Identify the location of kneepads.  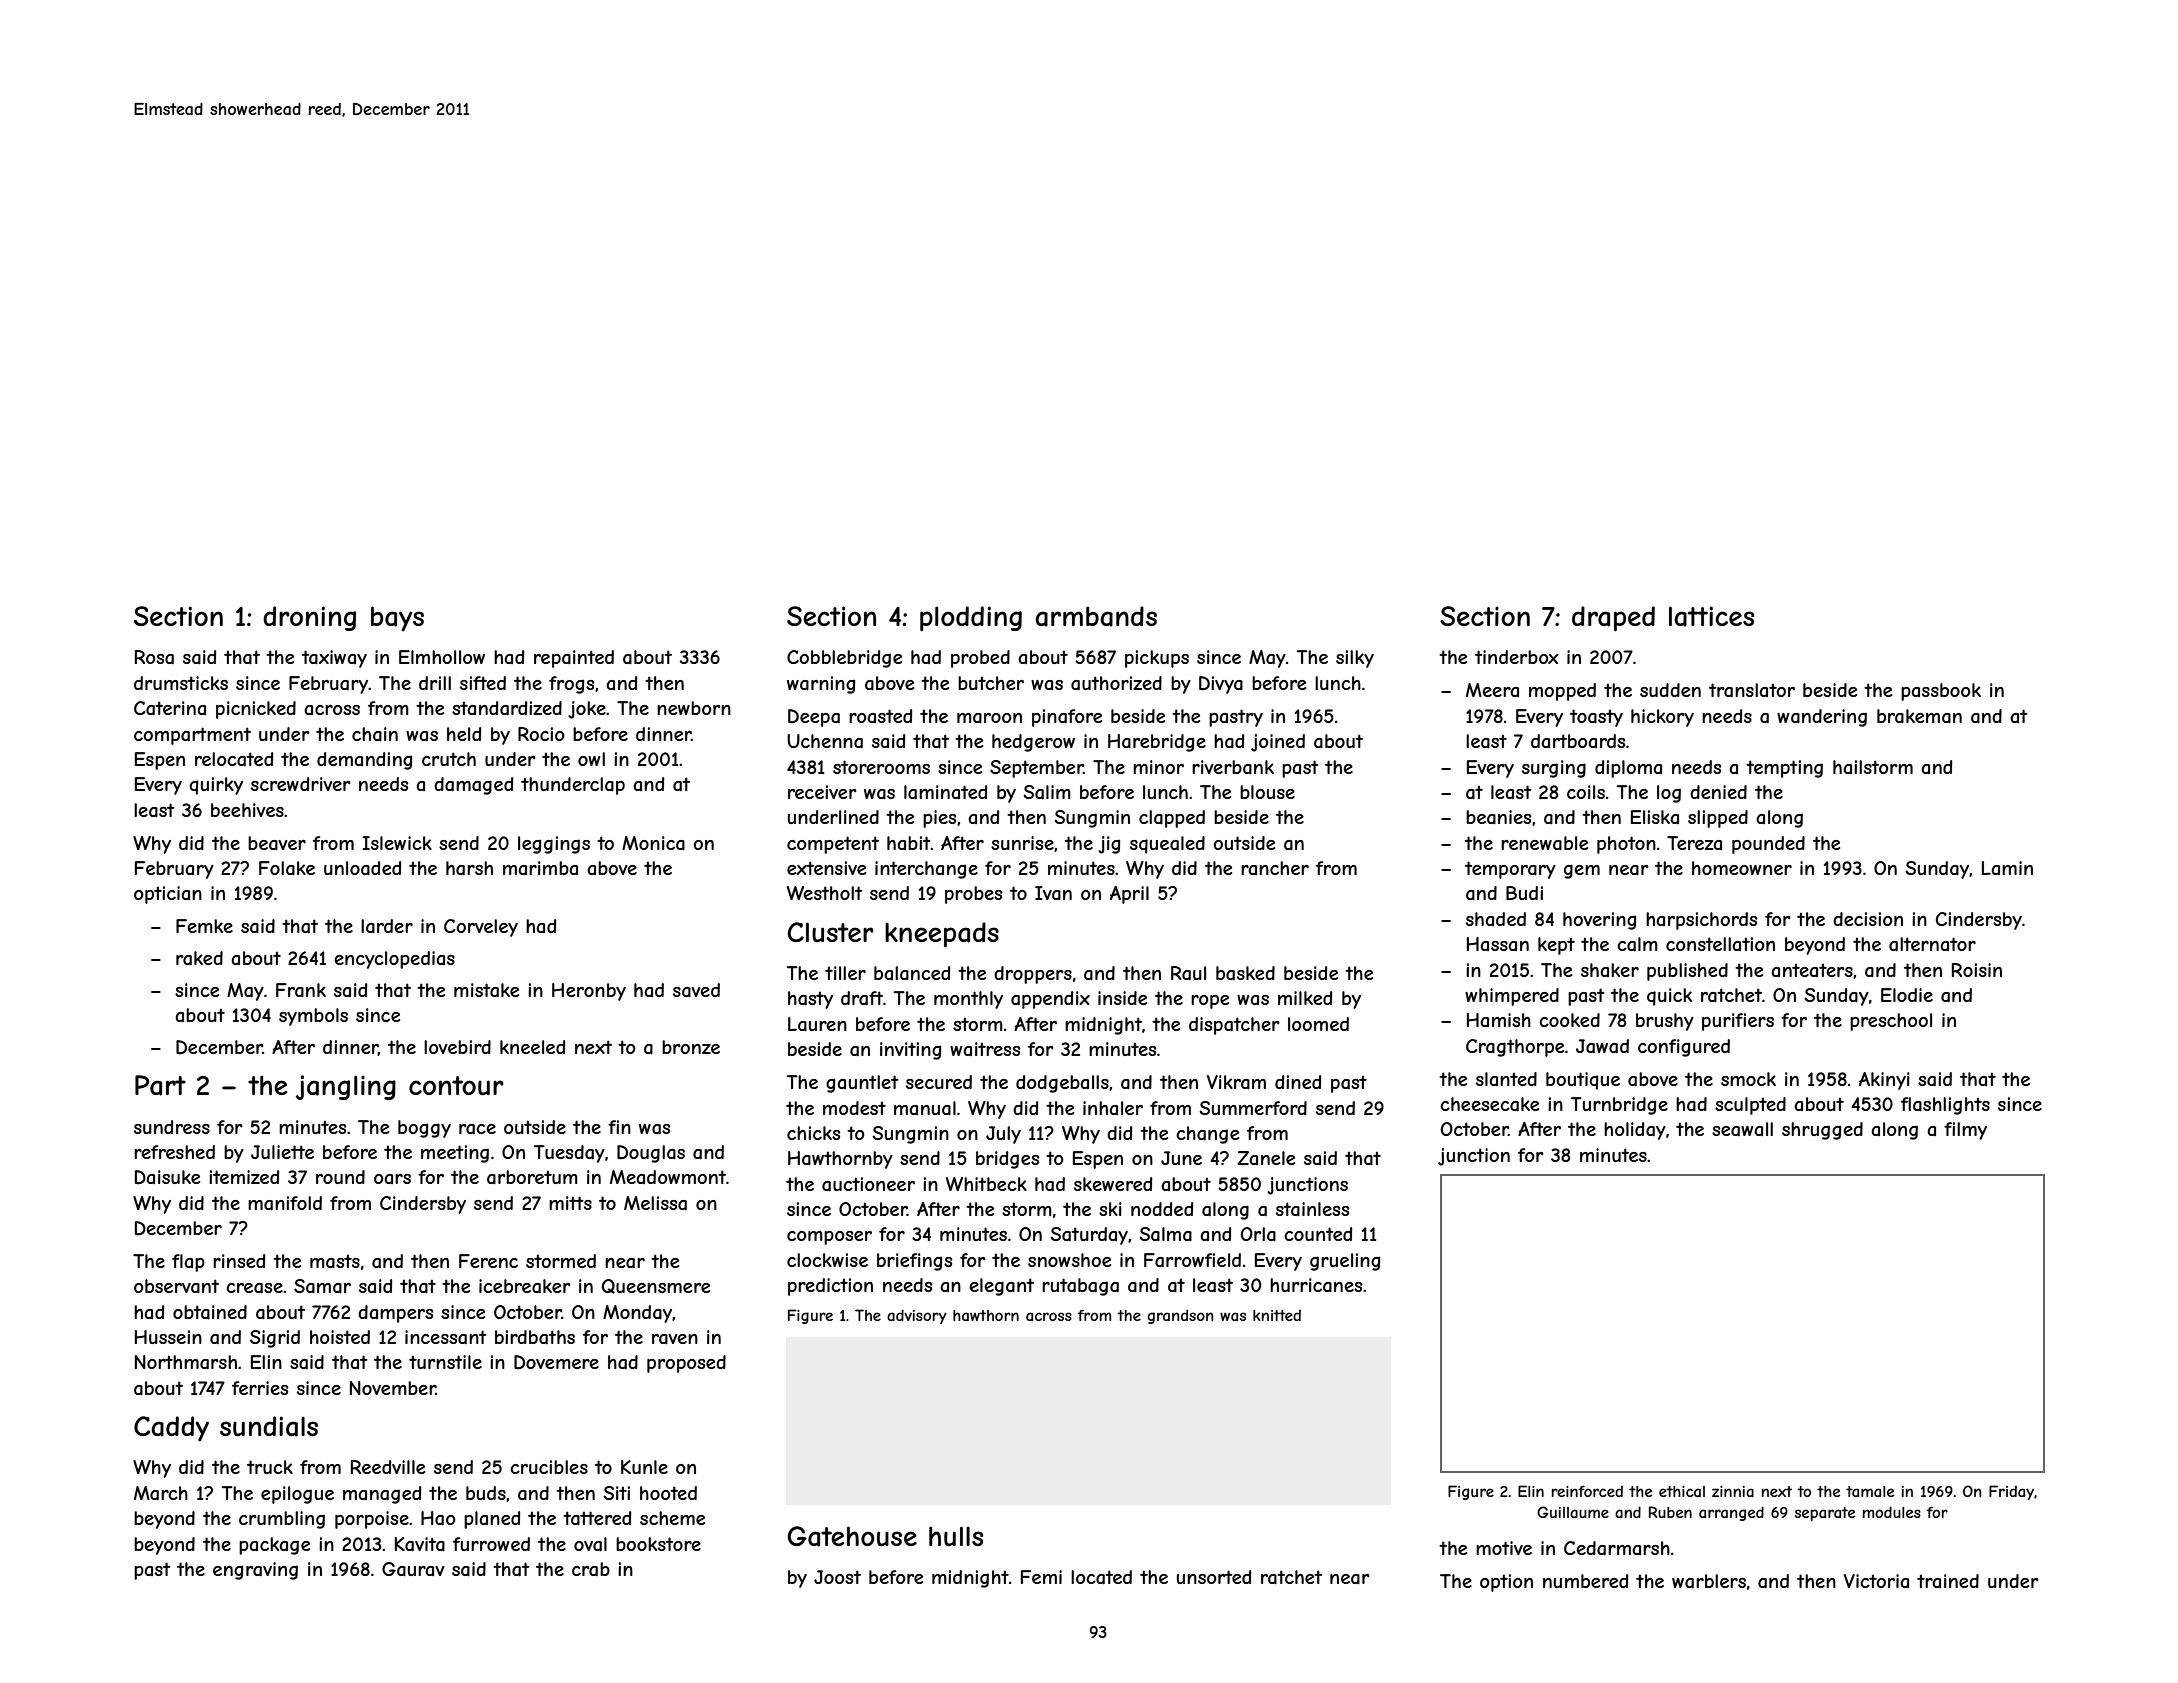
(942, 935).
